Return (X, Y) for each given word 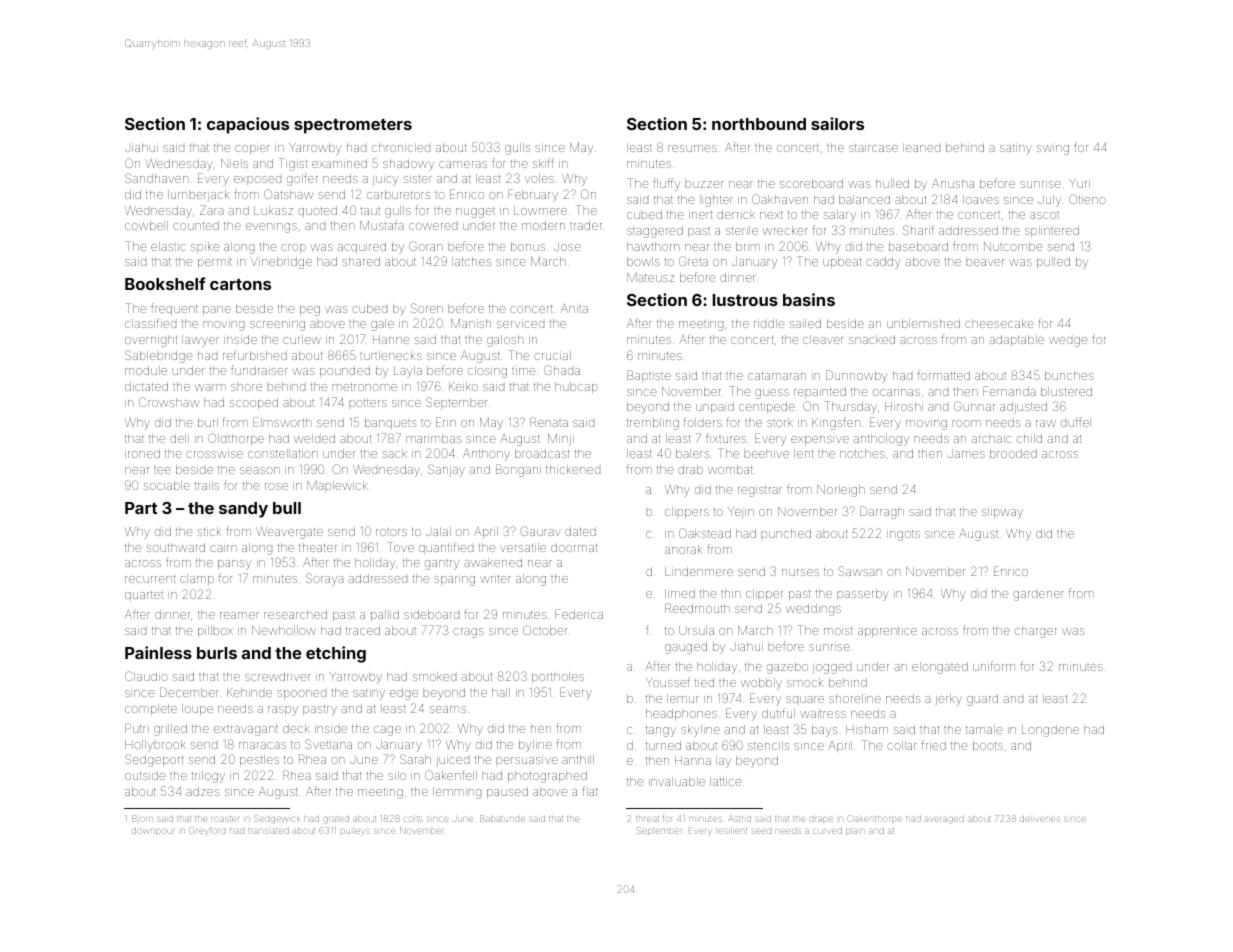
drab (690, 469)
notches (862, 453)
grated (336, 820)
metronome (364, 387)
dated (580, 531)
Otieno (1087, 199)
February (533, 195)
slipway (1002, 513)
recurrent (150, 579)
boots (988, 745)
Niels (234, 163)
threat (647, 819)
